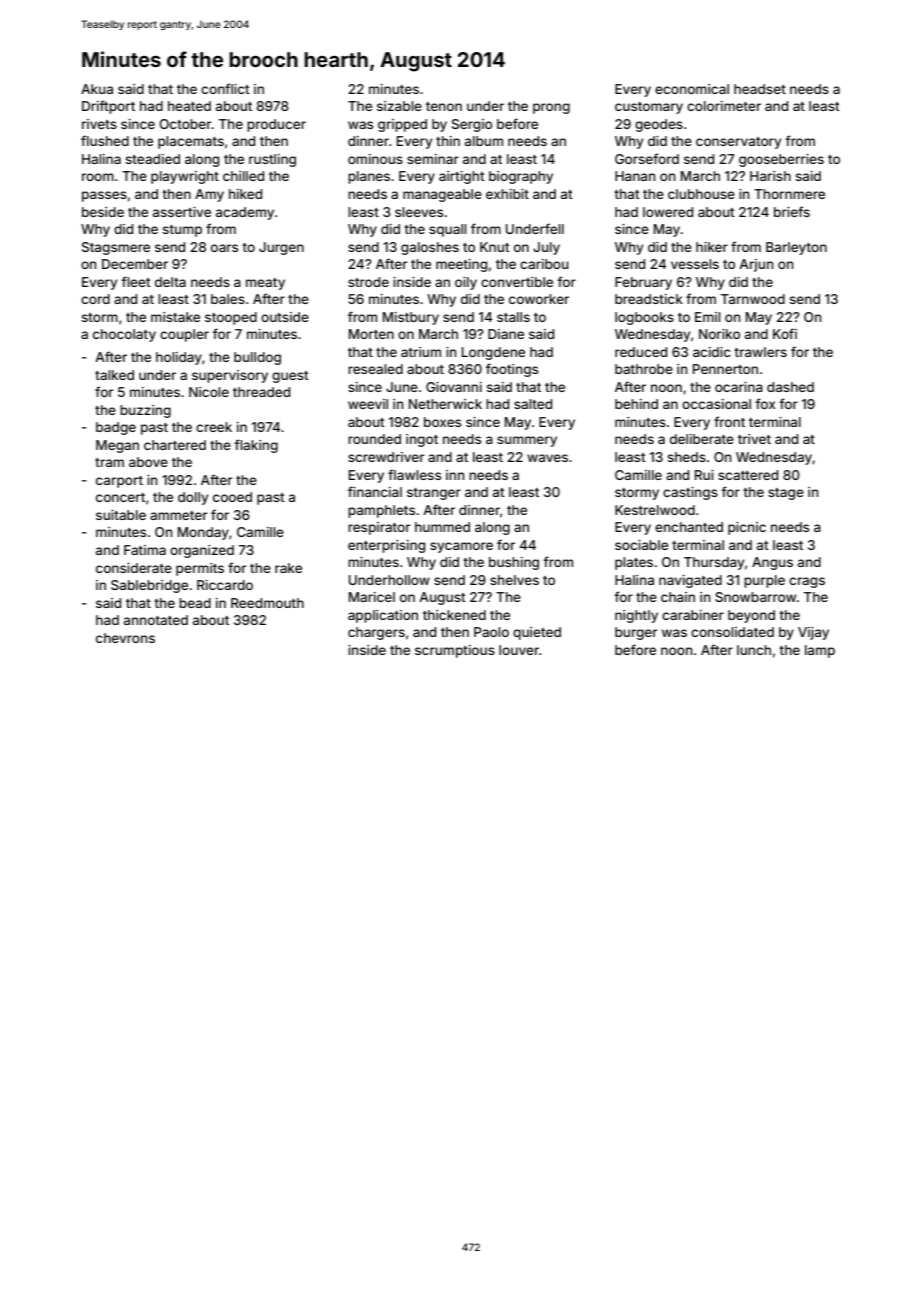  I want to click on Barleyton, so click(796, 248).
